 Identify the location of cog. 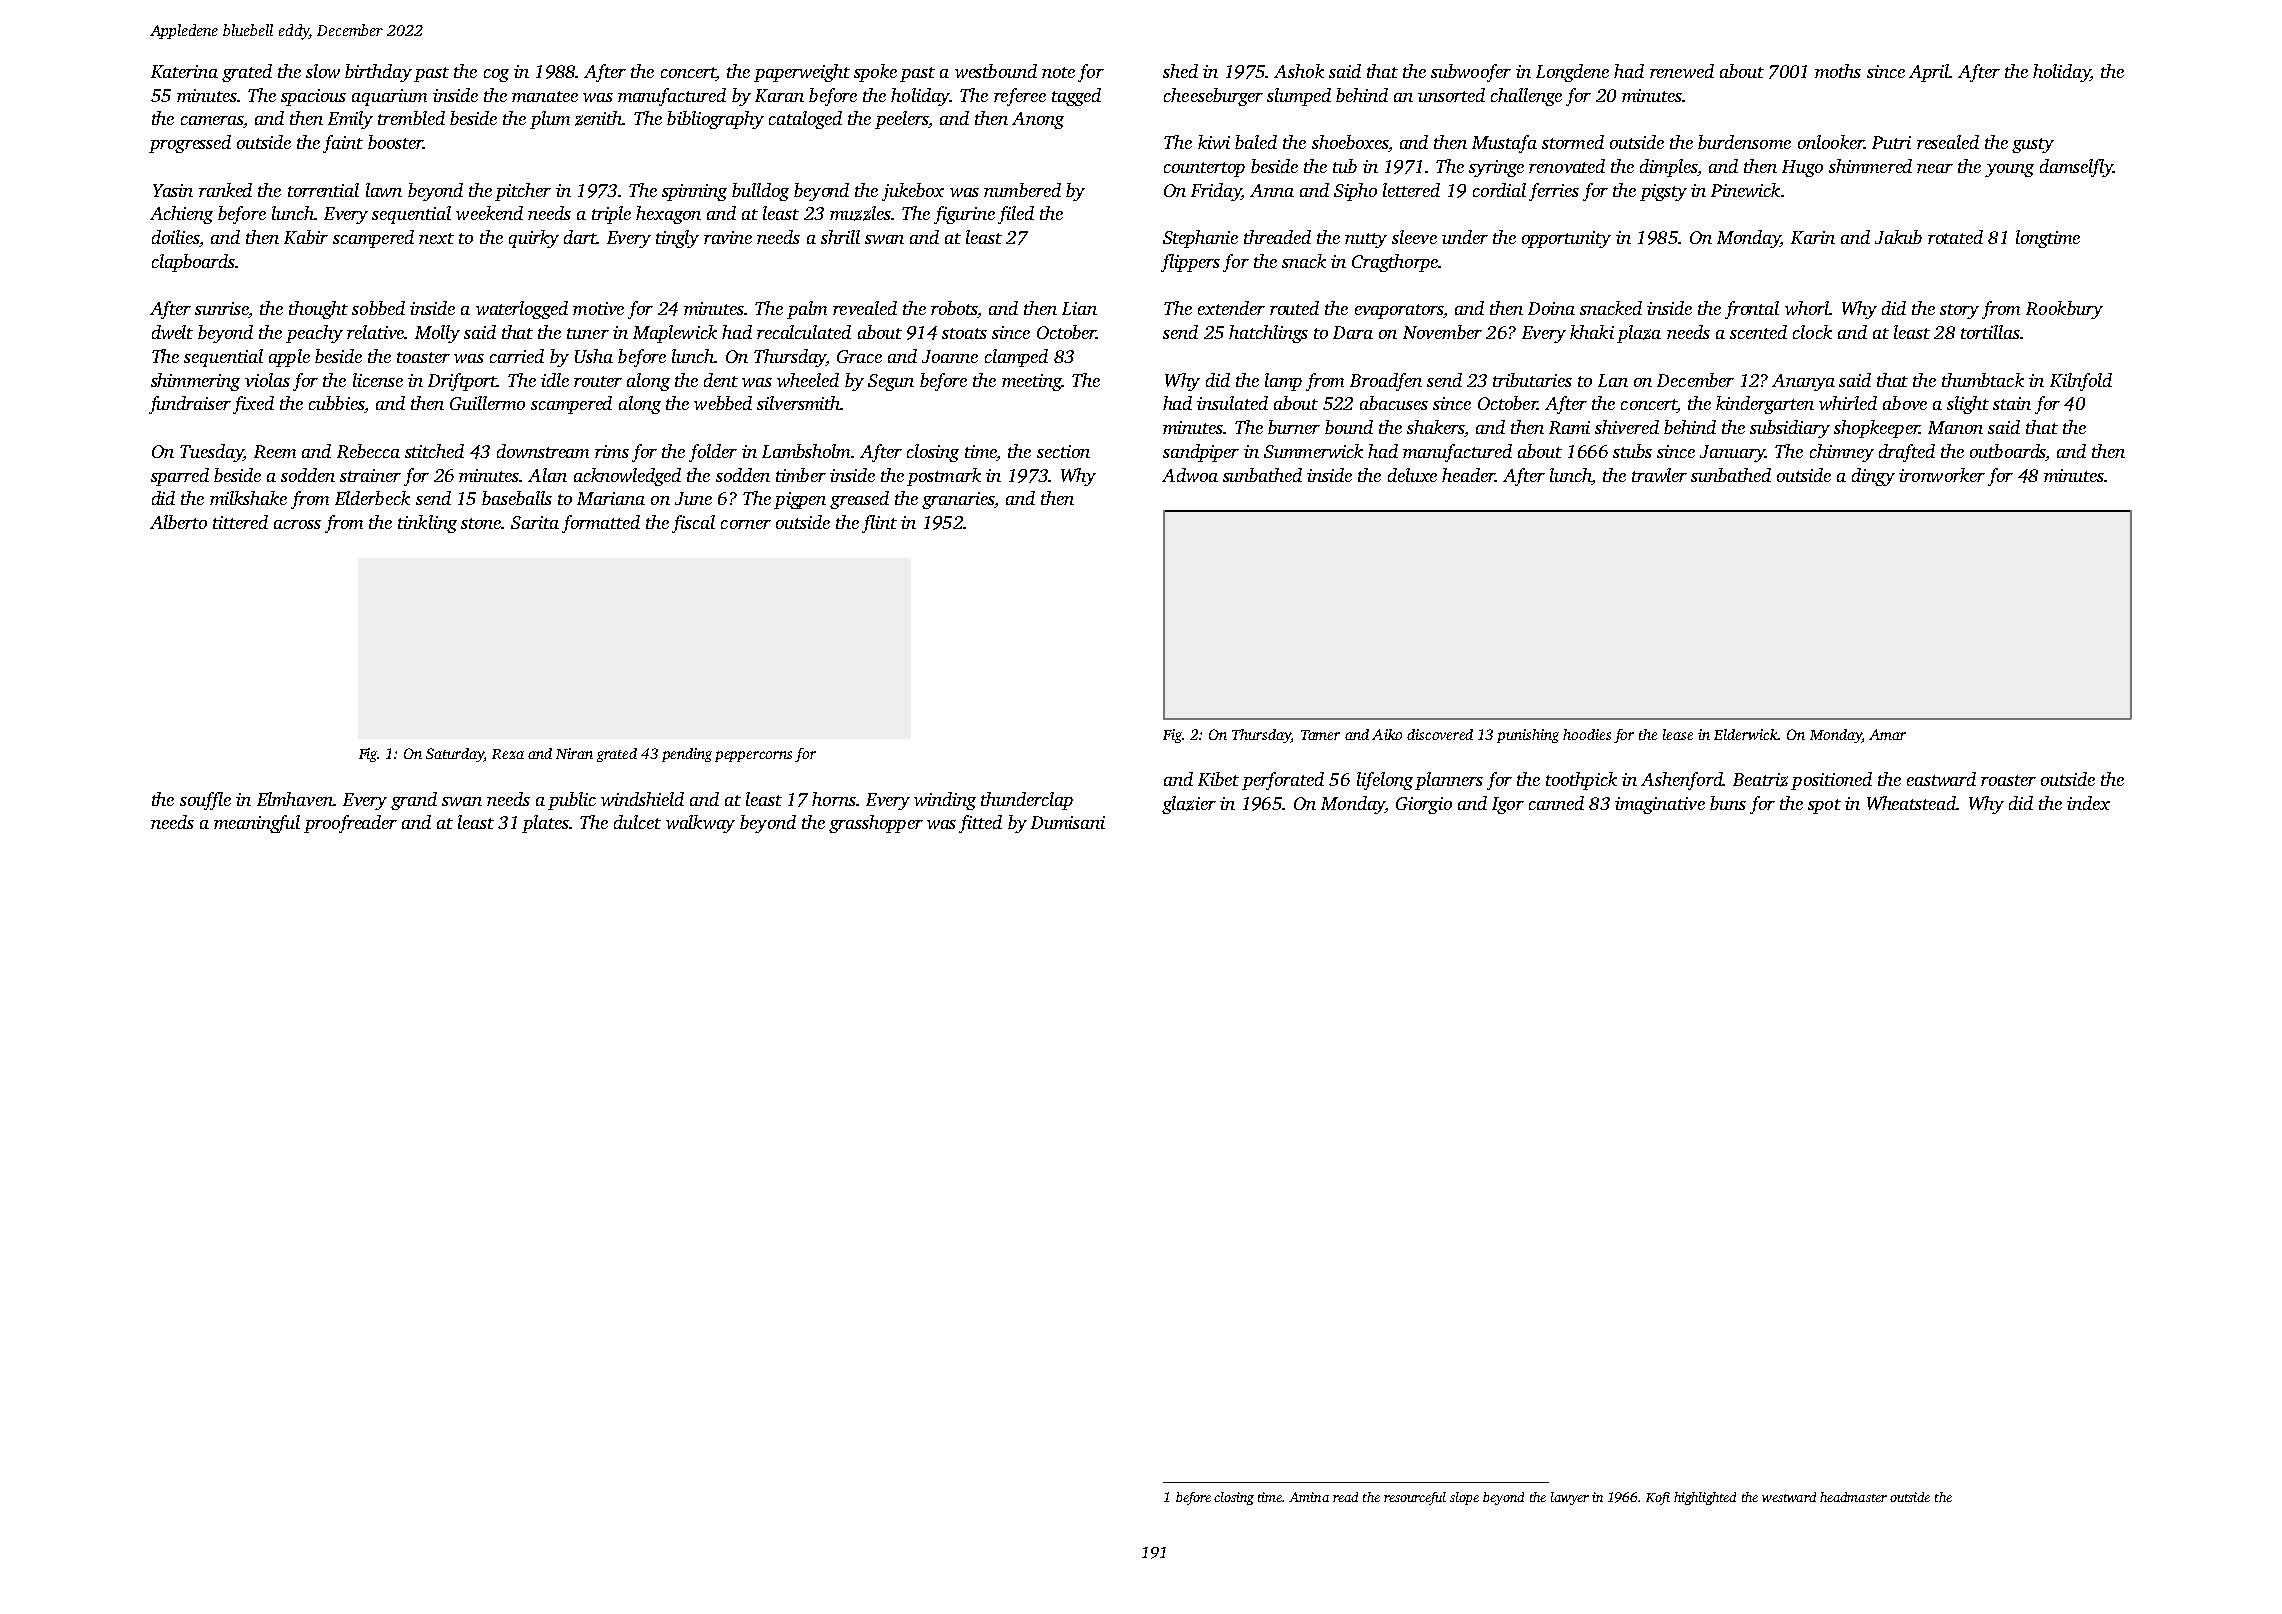
(496, 75).
